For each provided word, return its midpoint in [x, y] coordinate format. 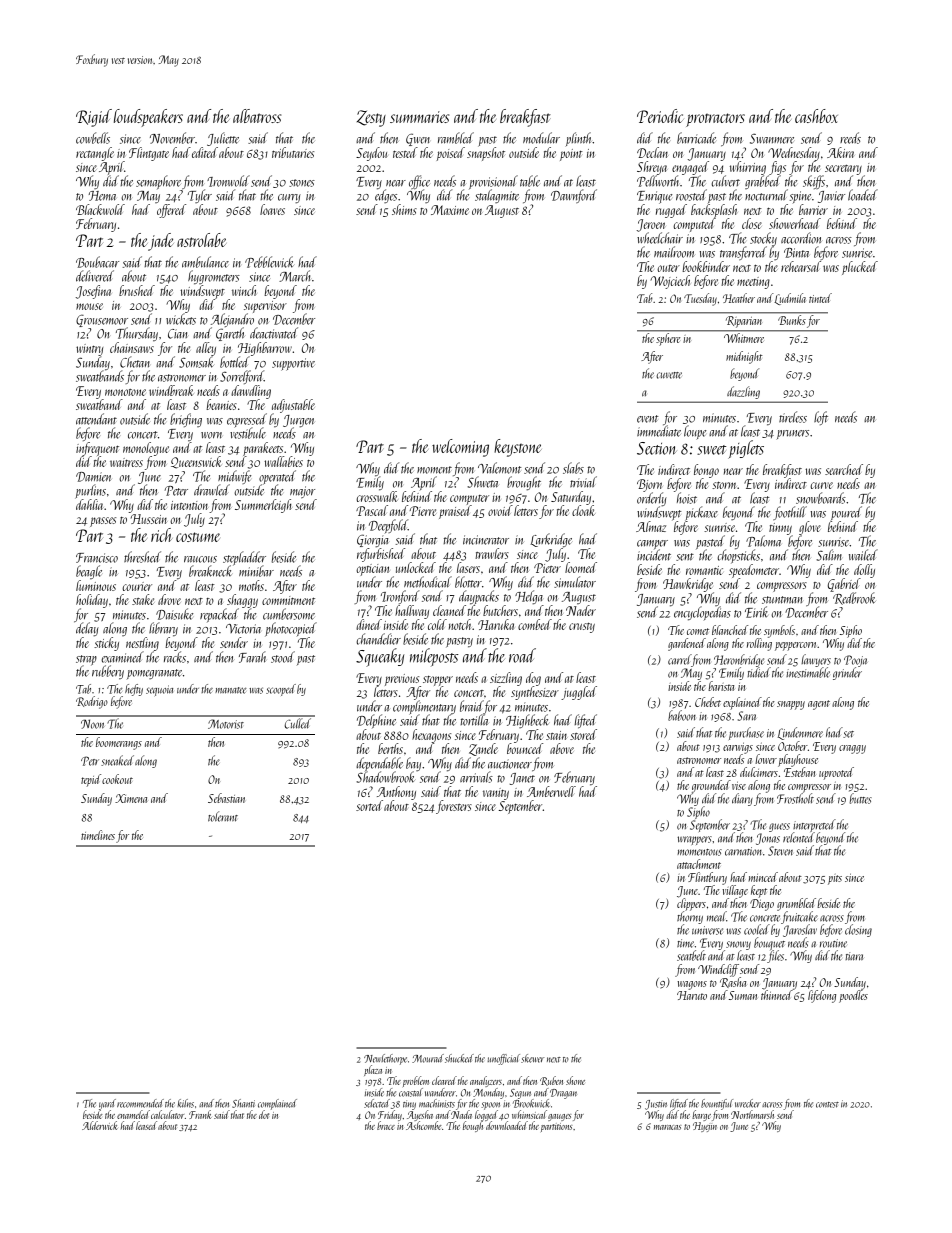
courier [137, 586]
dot [264, 1114]
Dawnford [574, 196]
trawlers [492, 553]
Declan [652, 152]
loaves [272, 209]
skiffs [814, 182]
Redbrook [854, 598]
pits [835, 880]
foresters [454, 807]
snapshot [486, 154]
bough [473, 1126]
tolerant [223, 816]
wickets [181, 319]
